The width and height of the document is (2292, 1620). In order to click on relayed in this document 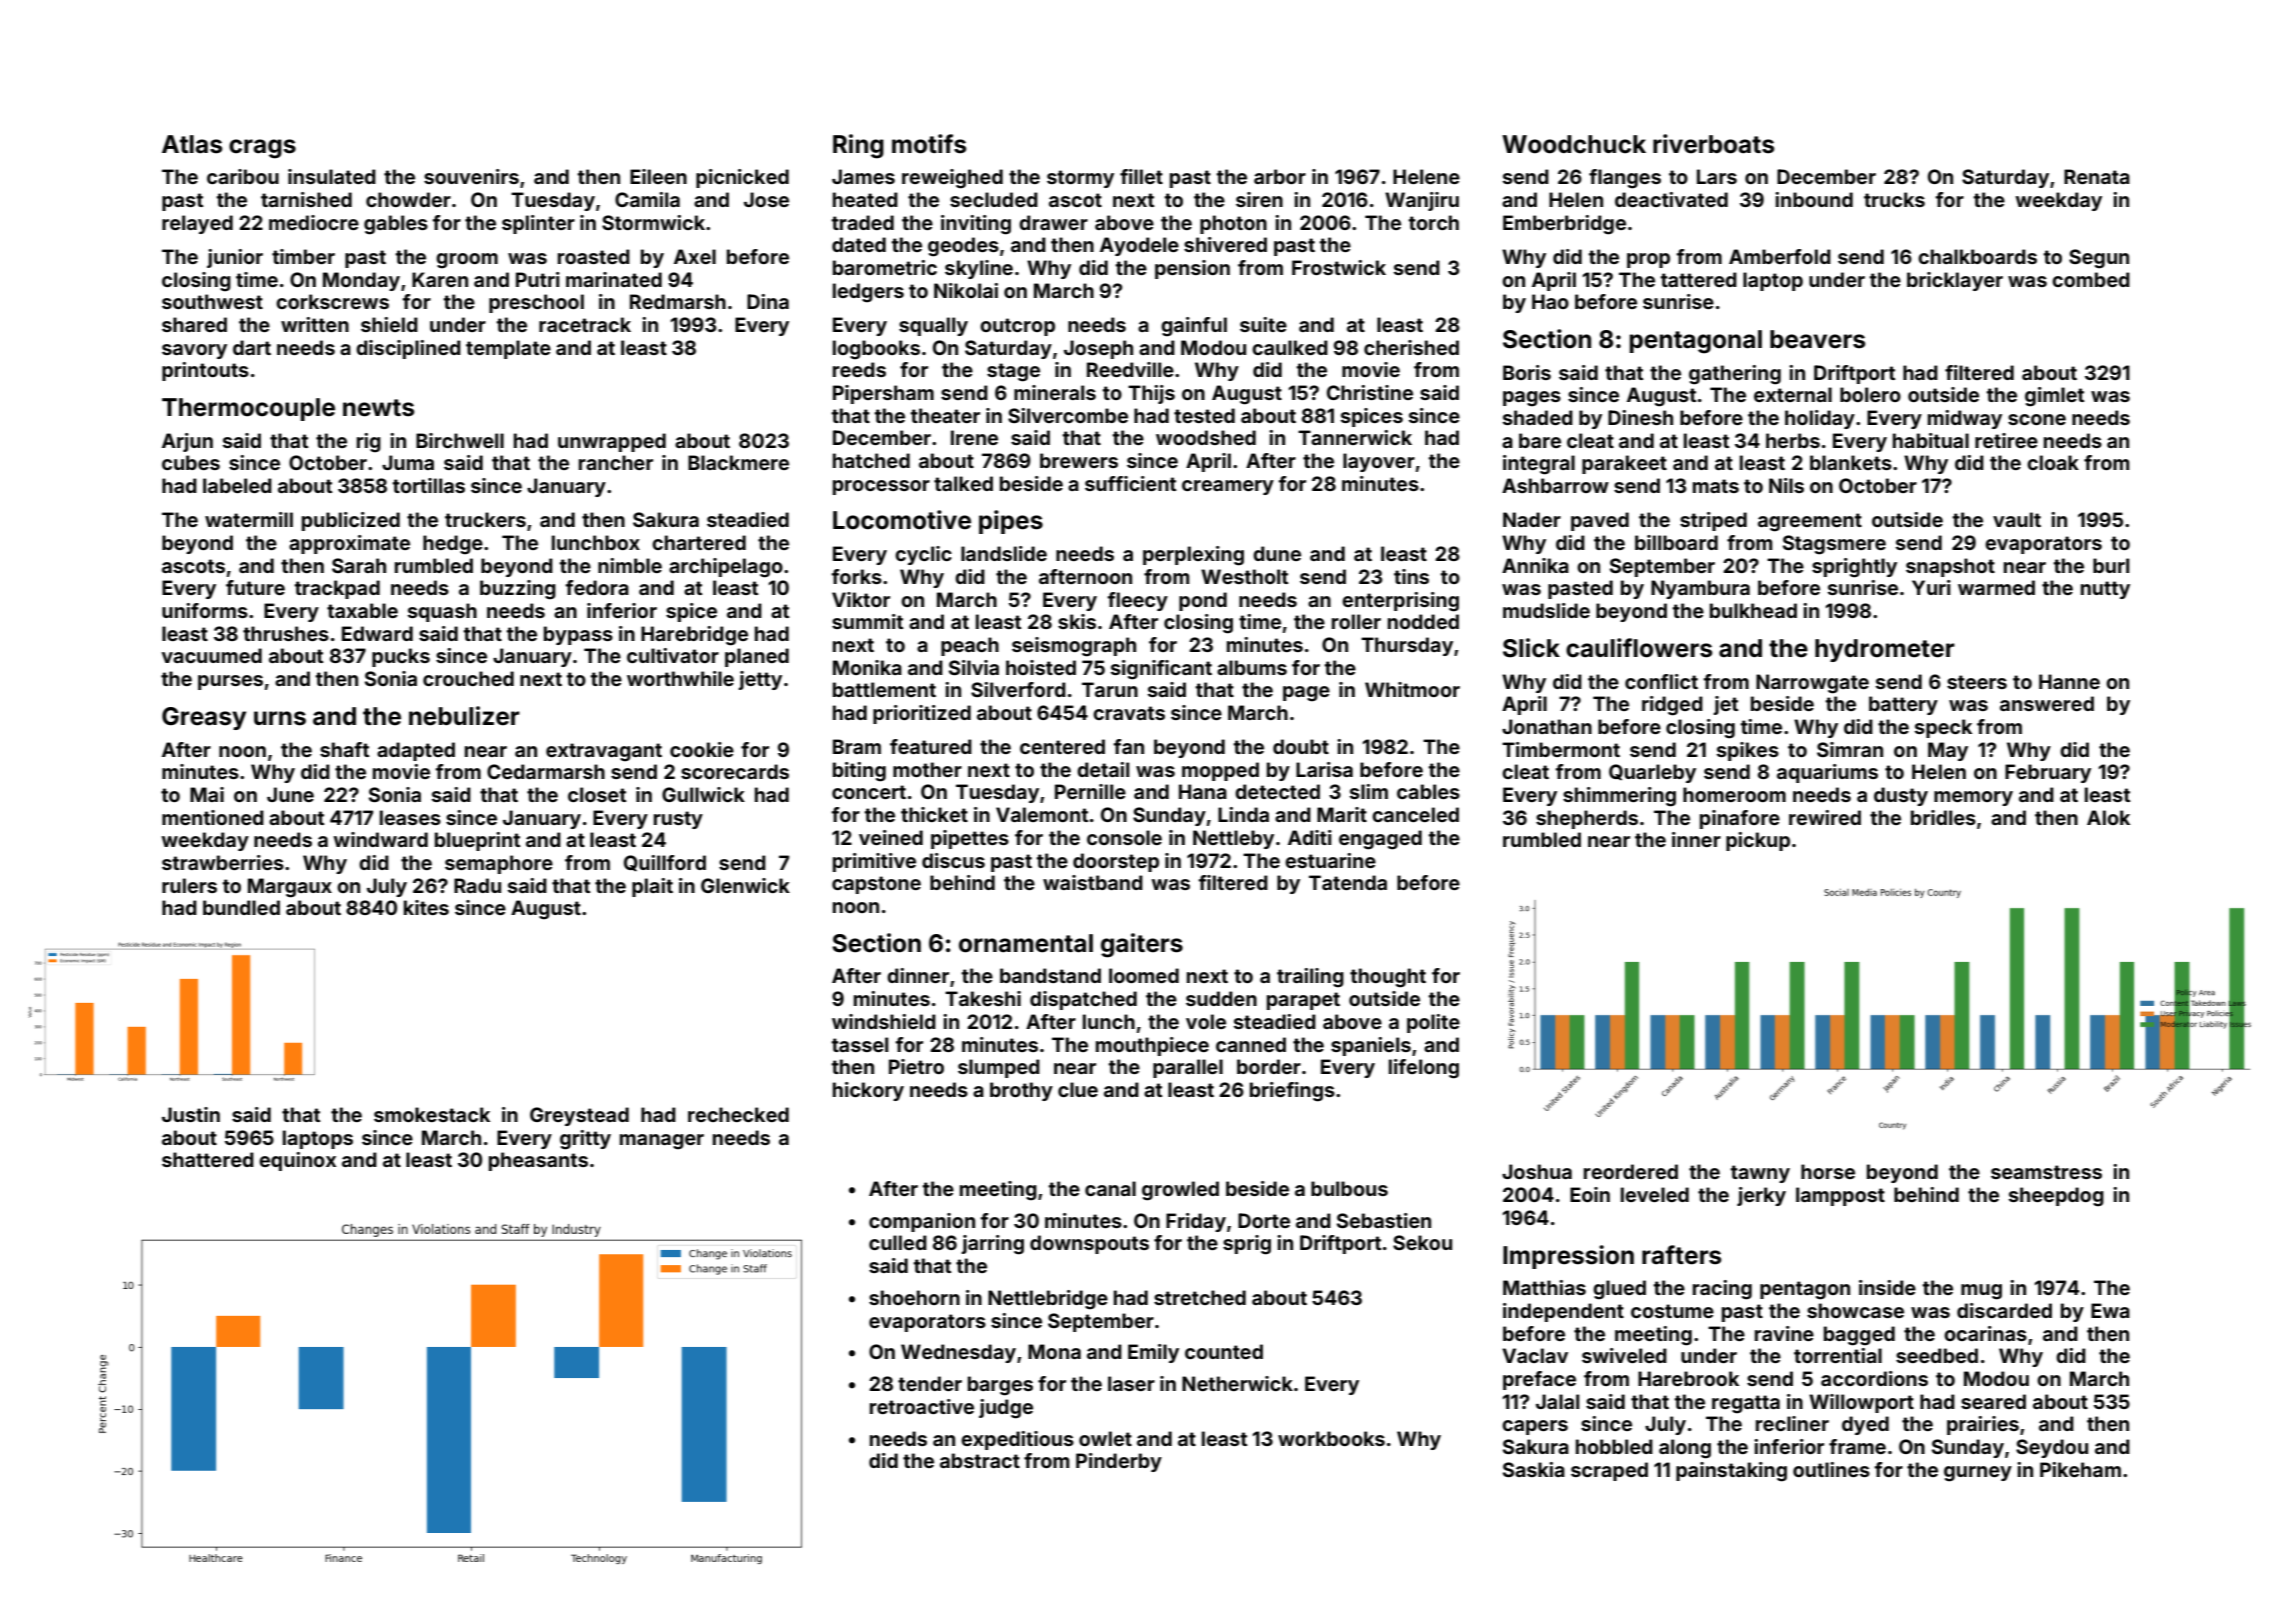, I will do `click(197, 224)`.
